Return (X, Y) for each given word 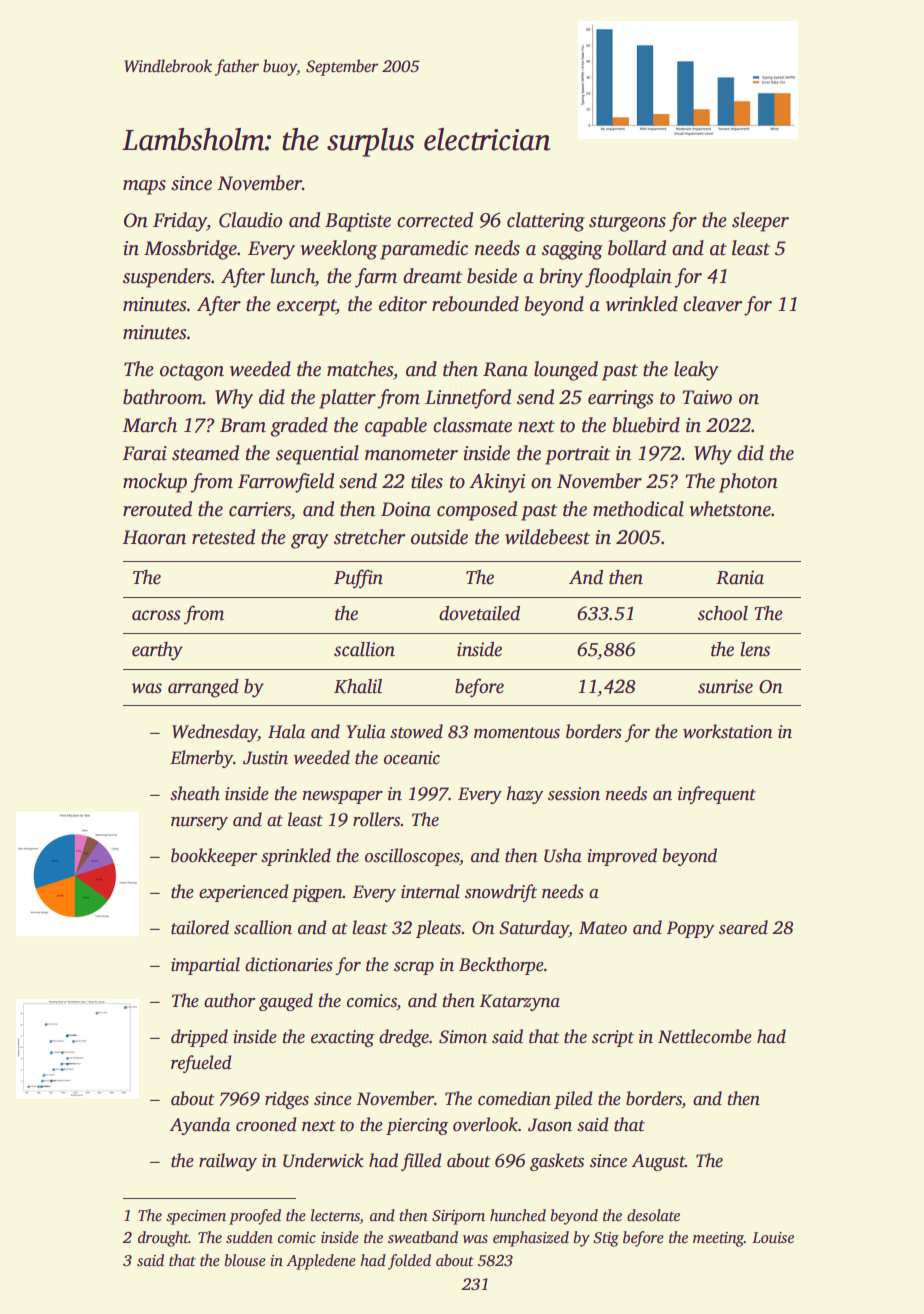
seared (743, 927)
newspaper (343, 797)
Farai (144, 453)
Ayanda (199, 1126)
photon (748, 483)
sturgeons (627, 223)
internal (430, 891)
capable (396, 427)
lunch (292, 276)
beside (492, 276)
